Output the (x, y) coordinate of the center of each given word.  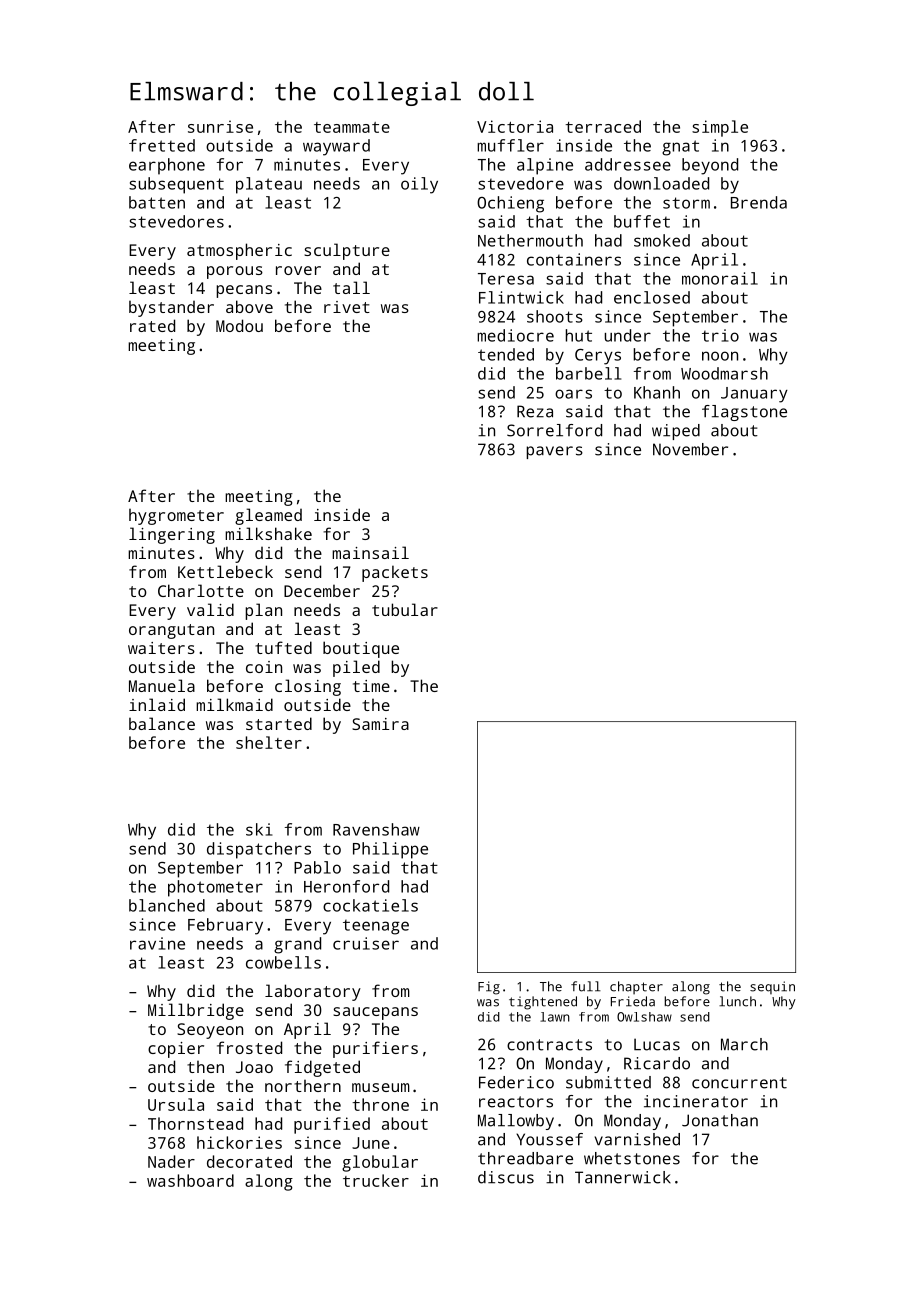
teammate (352, 127)
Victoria (515, 126)
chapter (636, 987)
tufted (283, 647)
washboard (190, 1180)
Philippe (390, 850)
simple (720, 128)
